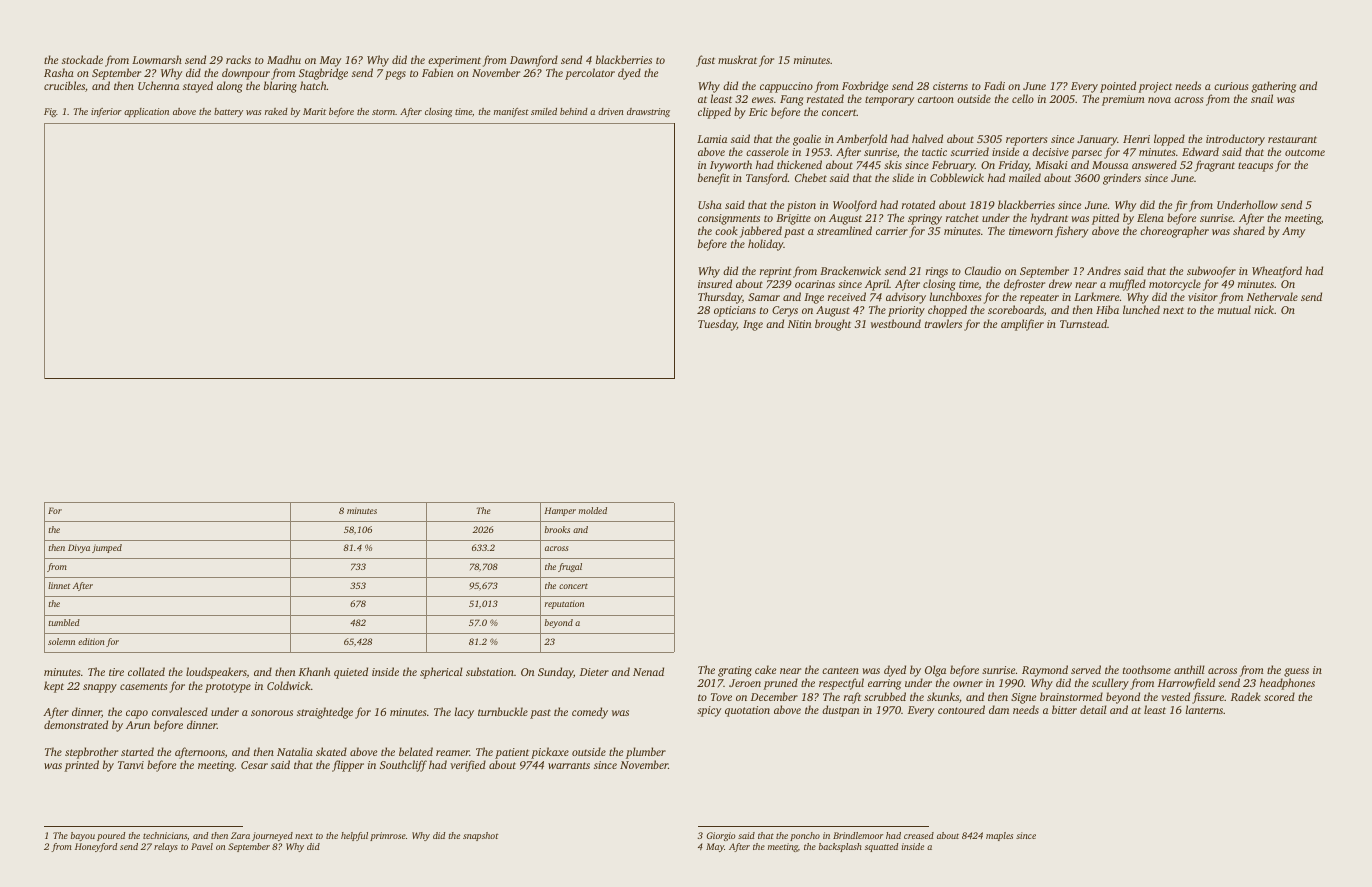 This screenshot has width=1372, height=887. I want to click on percolator, so click(590, 74).
